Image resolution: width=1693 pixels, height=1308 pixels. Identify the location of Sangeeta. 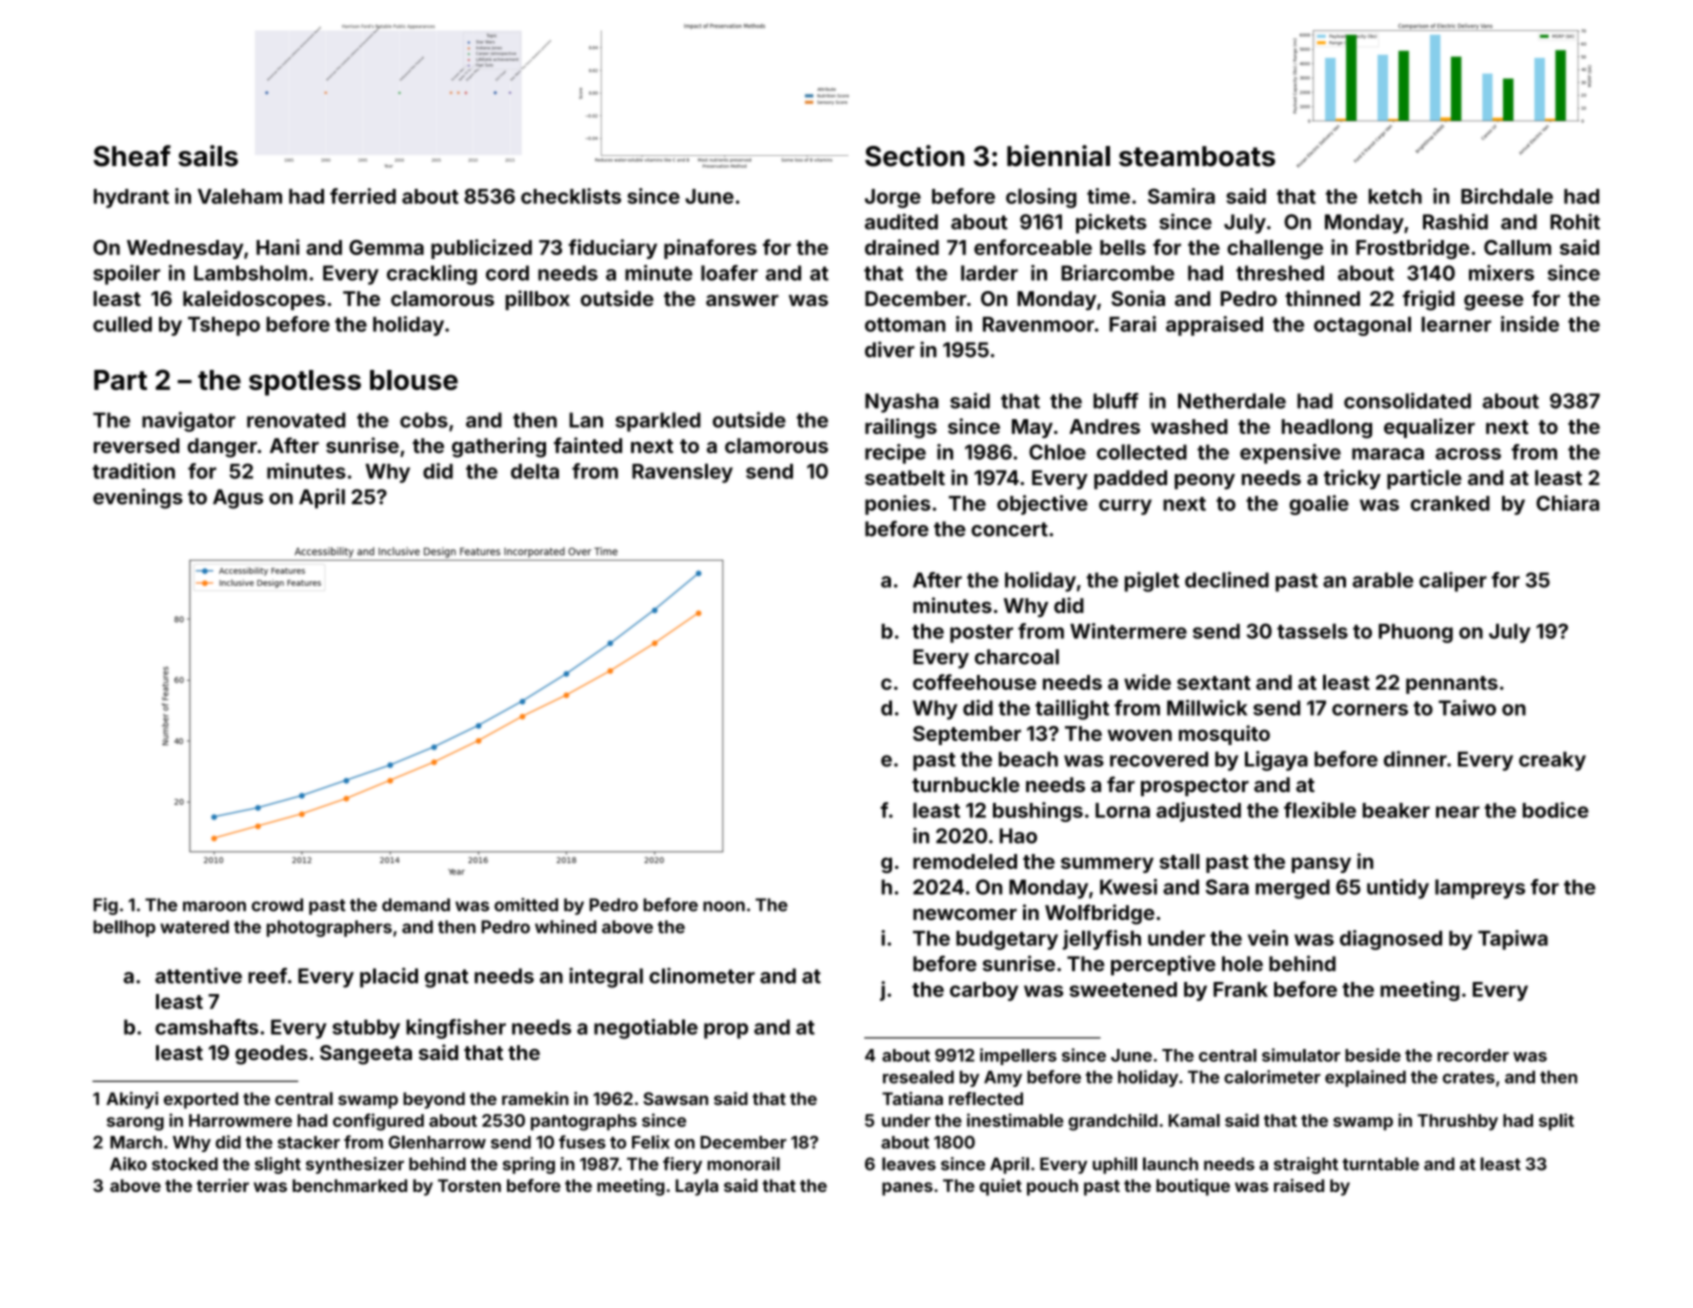
(366, 1055).
